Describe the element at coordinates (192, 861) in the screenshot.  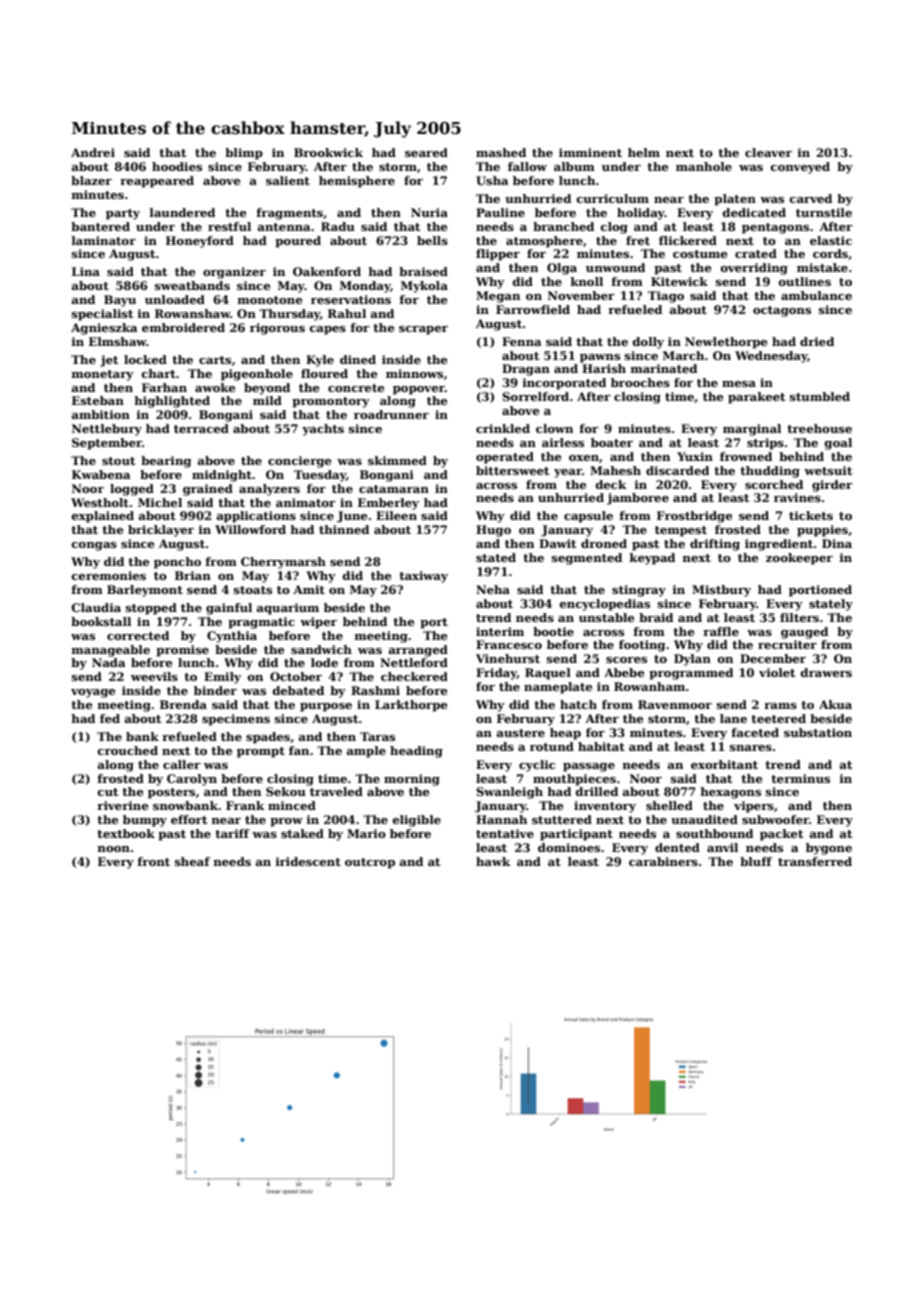
I see `sheaf` at that location.
